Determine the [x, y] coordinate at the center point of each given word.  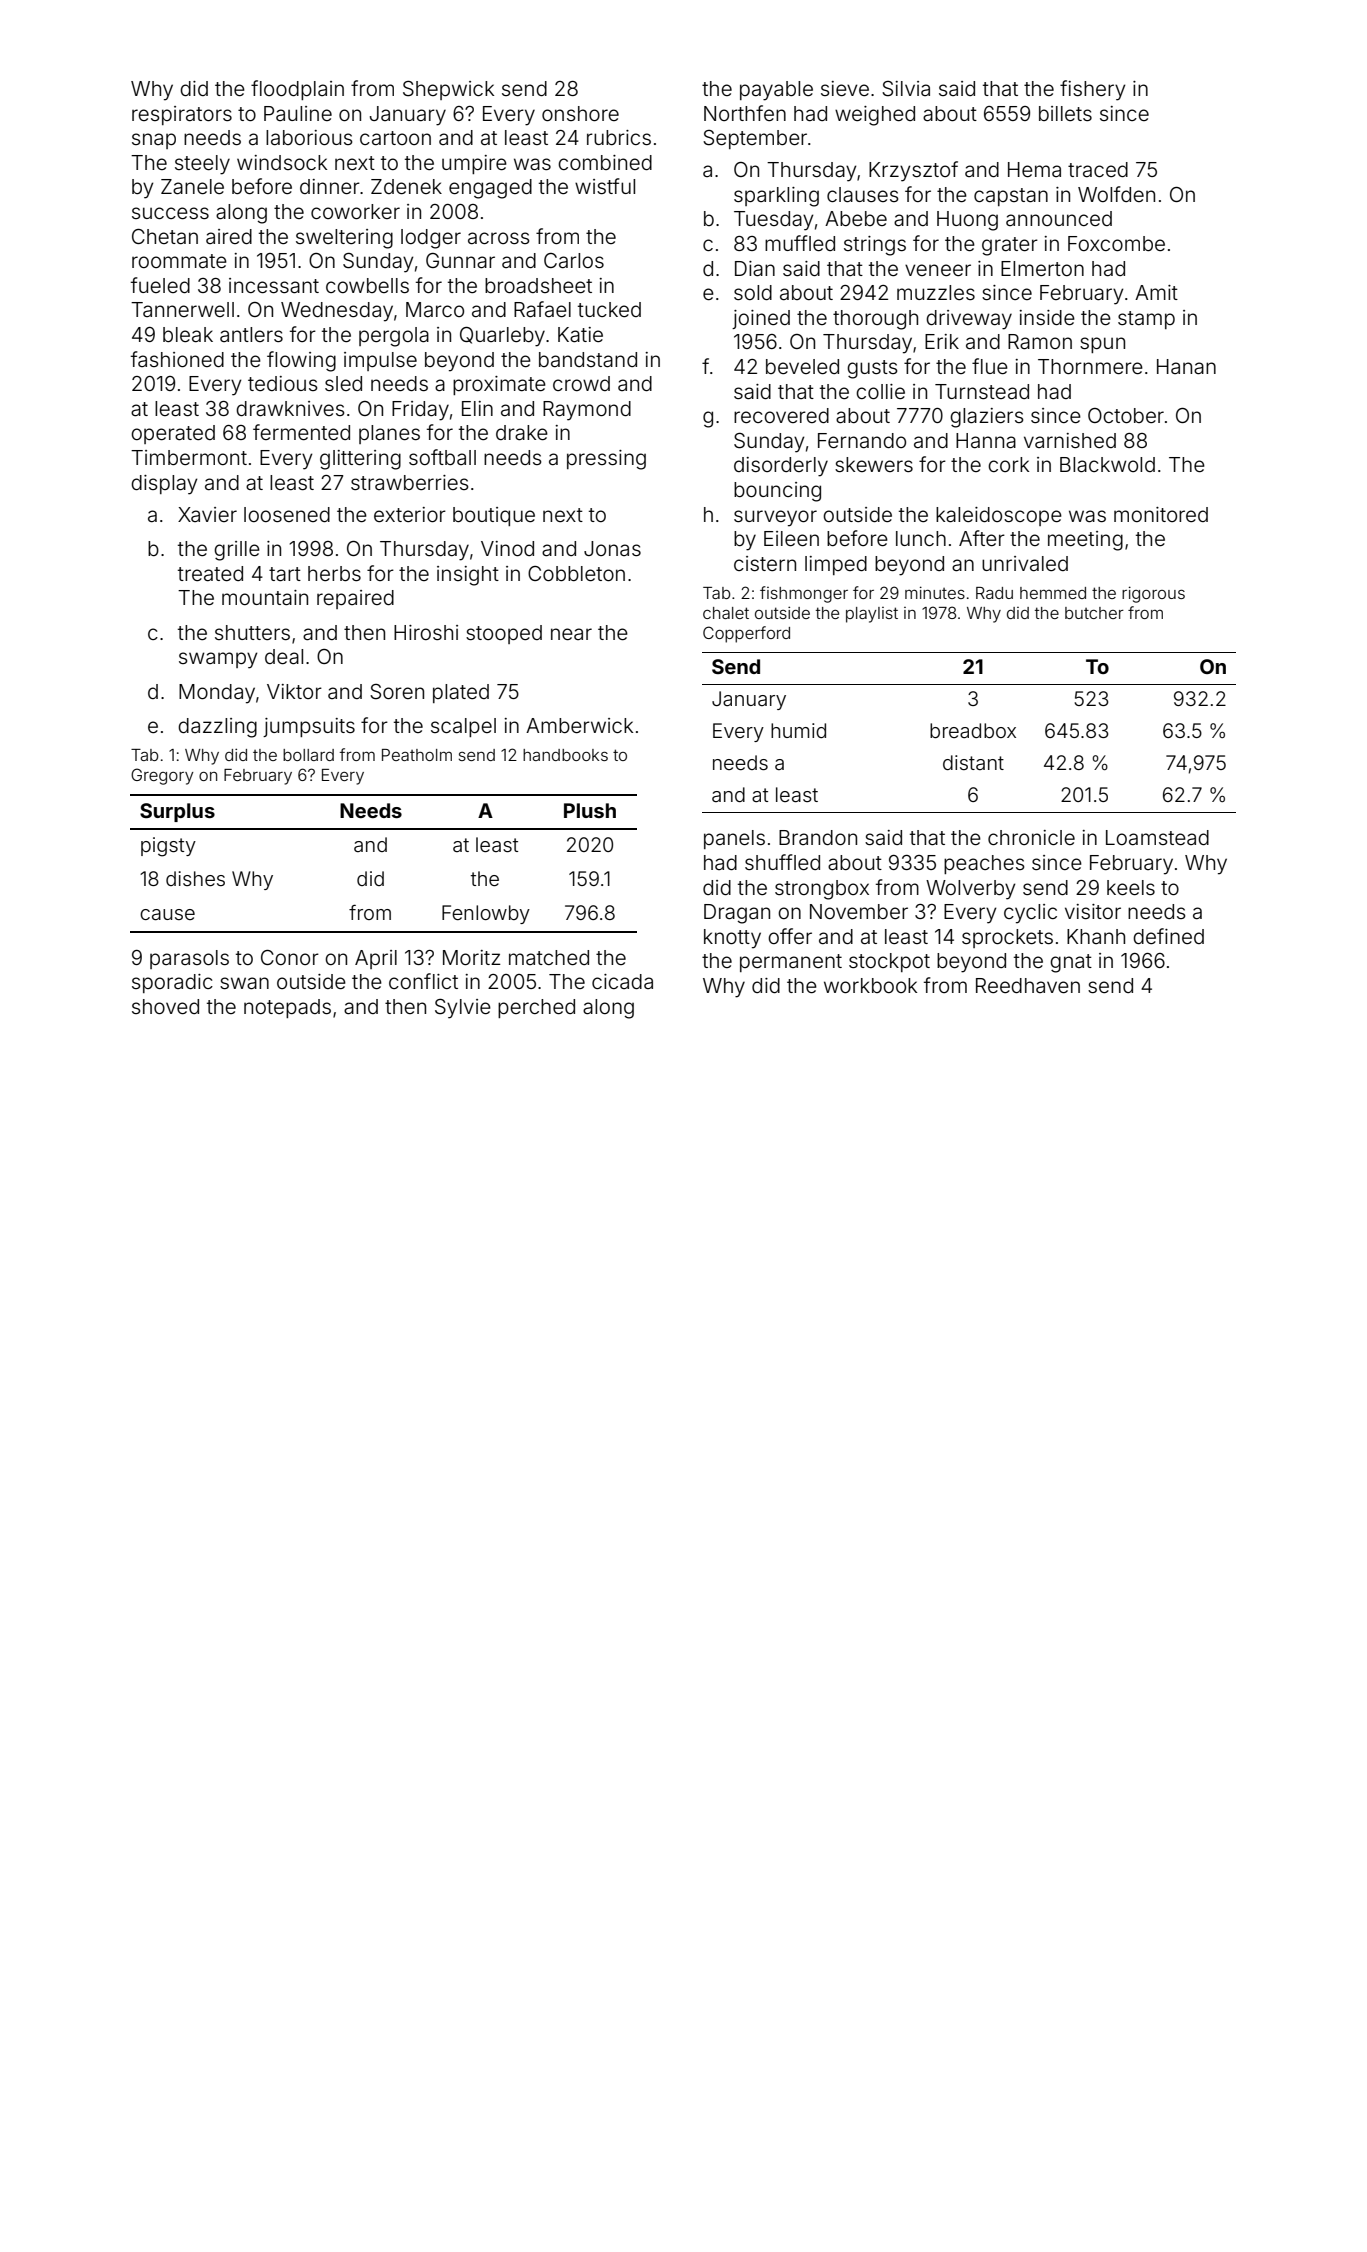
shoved [165, 1006]
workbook [870, 985]
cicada [622, 981]
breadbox [973, 730]
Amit [1156, 292]
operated [173, 434]
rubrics [619, 137]
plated [461, 693]
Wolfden [1116, 194]
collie [880, 391]
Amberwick [579, 725]
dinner [330, 186]
